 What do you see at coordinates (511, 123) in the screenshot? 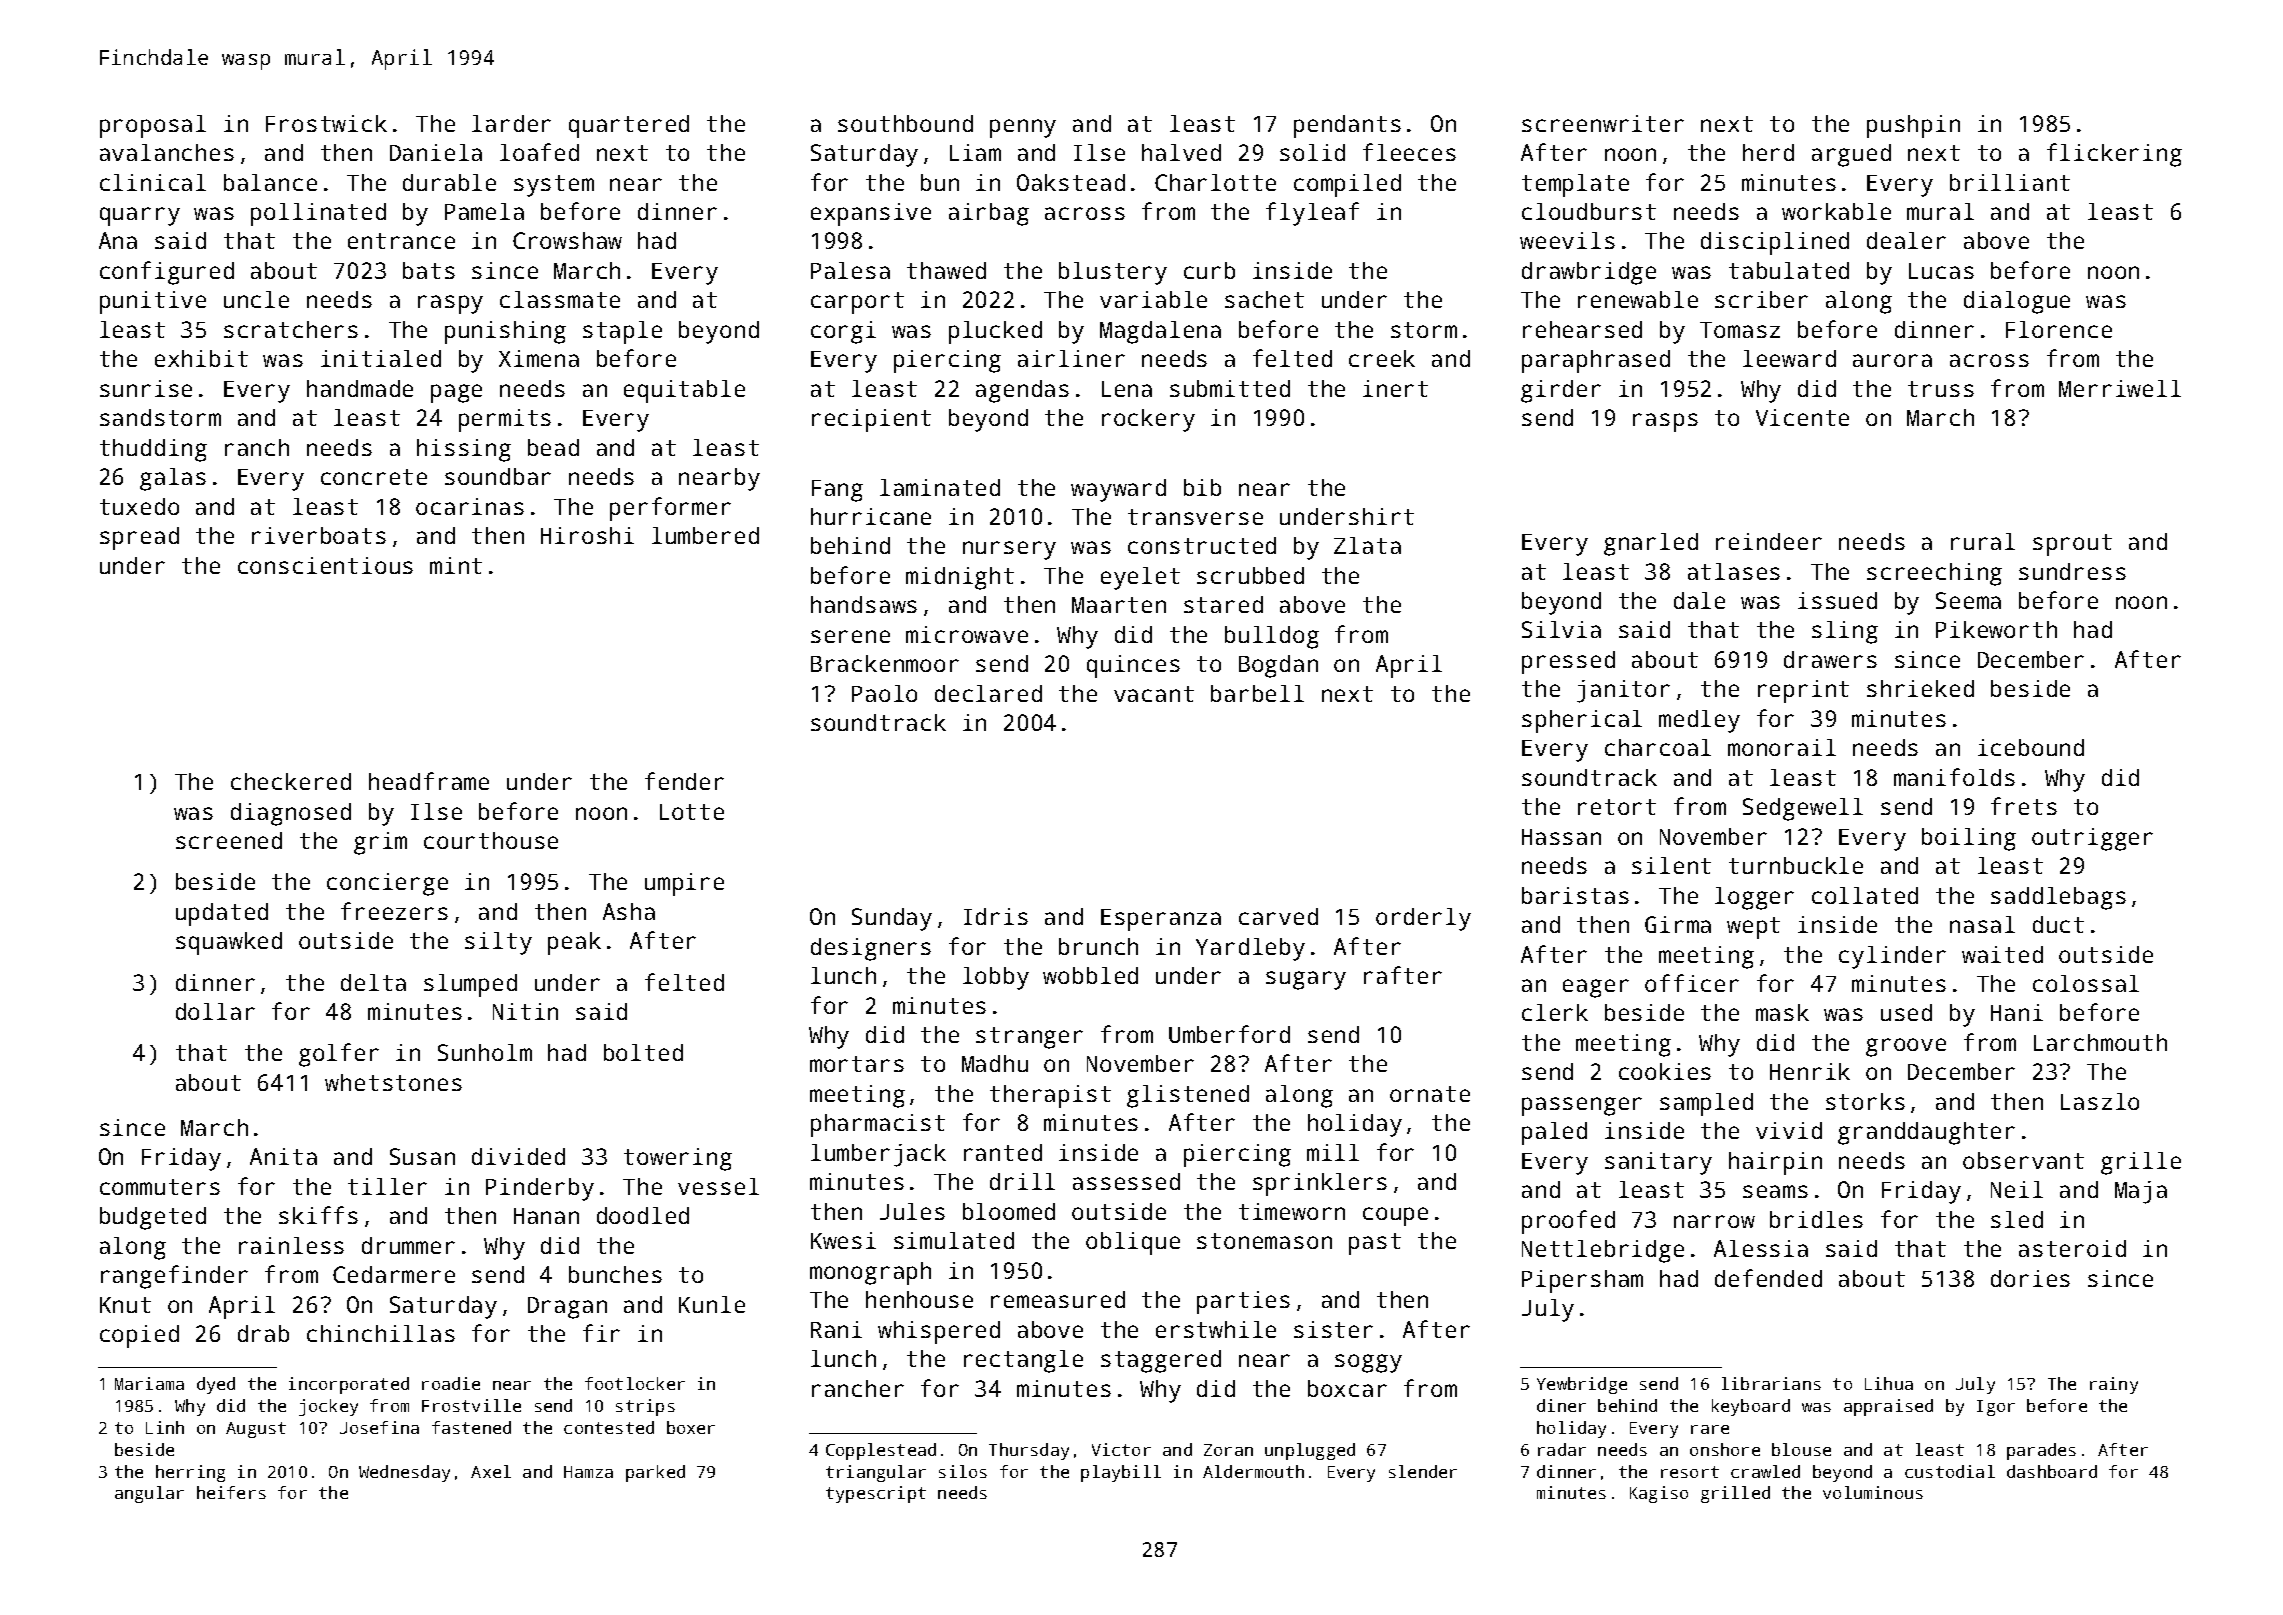
I see `larder` at bounding box center [511, 123].
